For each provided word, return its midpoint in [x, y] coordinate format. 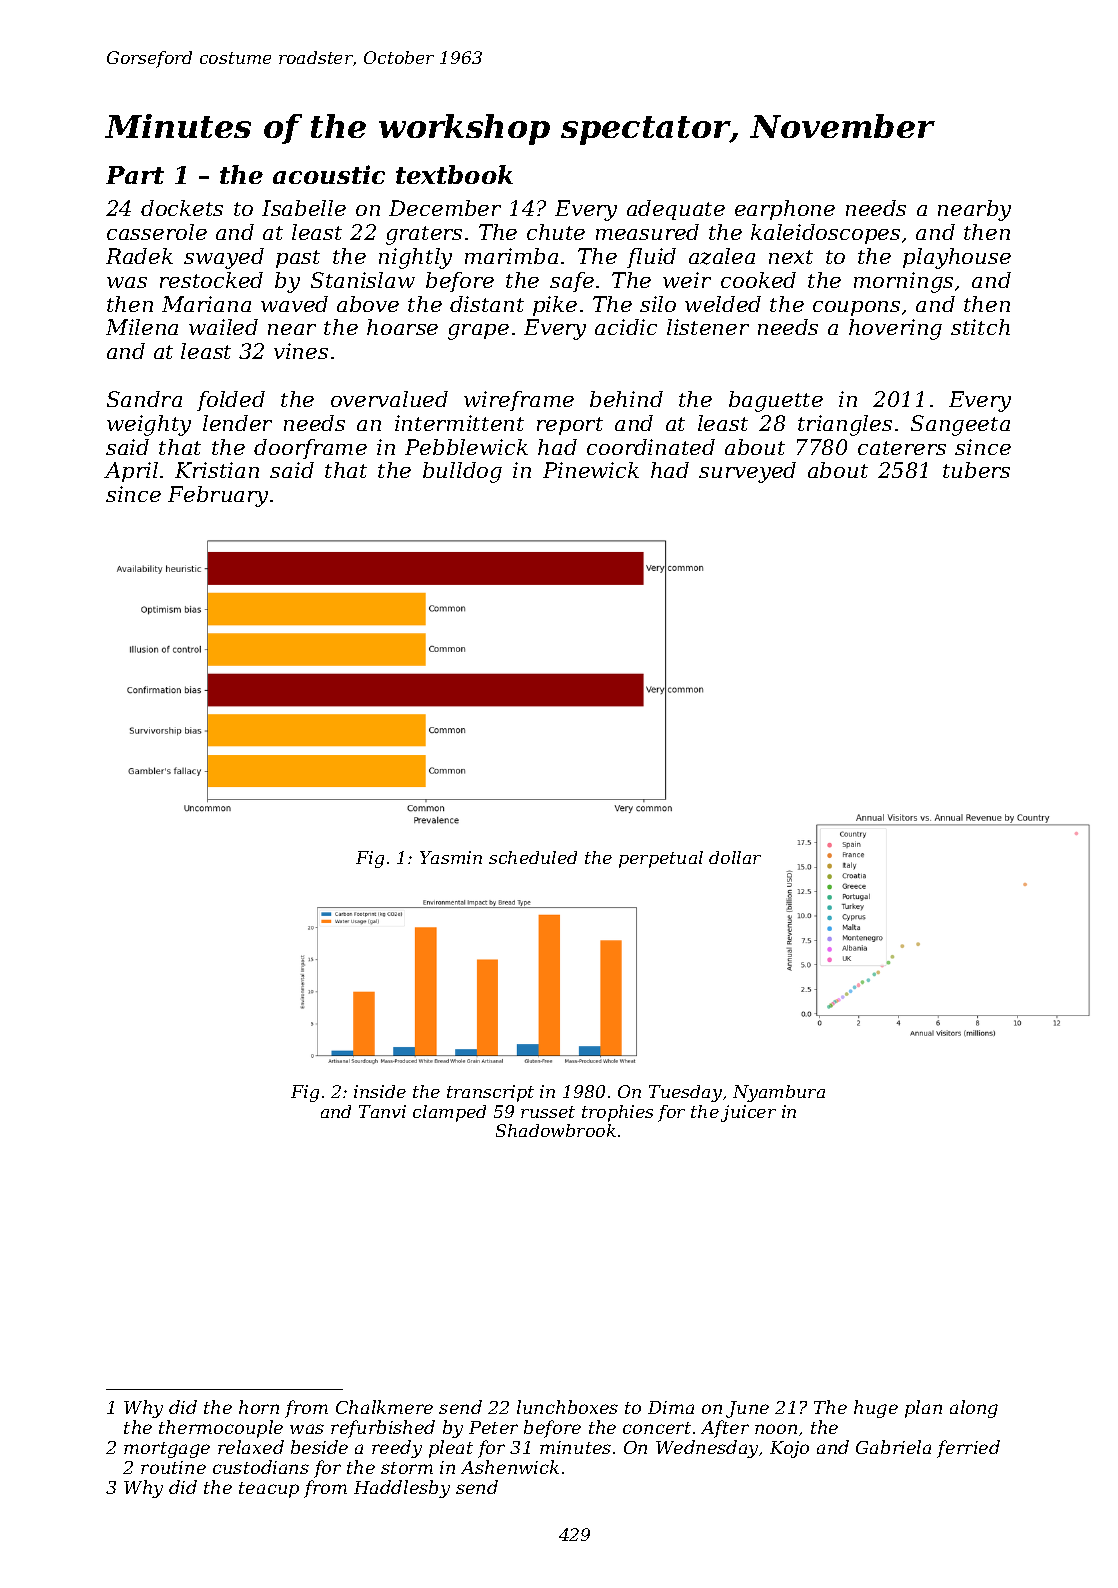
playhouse [957, 258]
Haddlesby [402, 1489]
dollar [735, 857]
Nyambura [779, 1093]
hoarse [402, 327]
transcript [490, 1093]
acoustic [329, 174]
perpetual [661, 859]
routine [173, 1467]
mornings [903, 282]
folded [231, 401]
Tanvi [382, 1111]
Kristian [217, 470]
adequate [676, 210]
